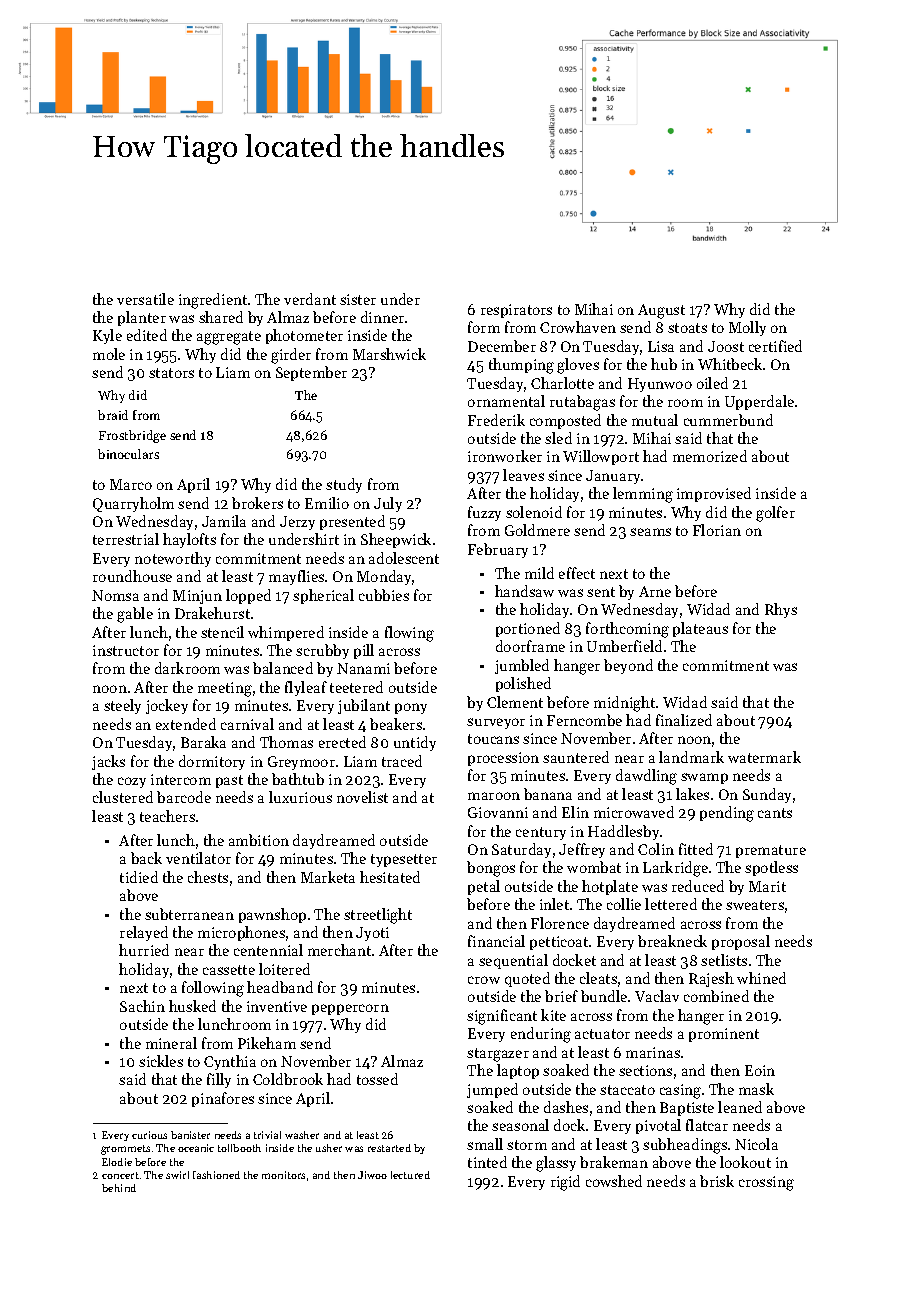 Image resolution: width=908 pixels, height=1316 pixels. Describe the element at coordinates (775, 346) in the image. I see `certified` at that location.
